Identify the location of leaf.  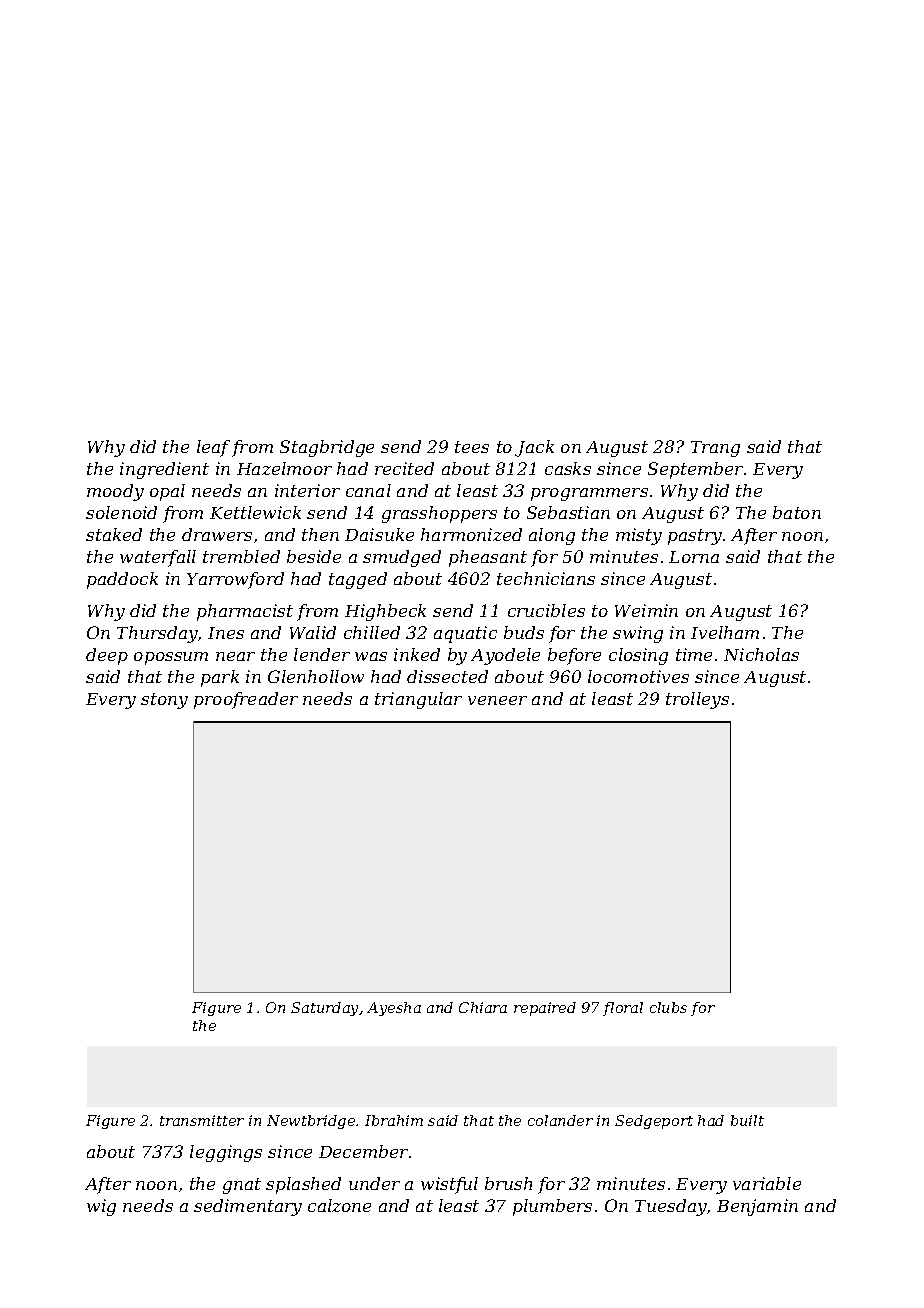
(213, 448).
